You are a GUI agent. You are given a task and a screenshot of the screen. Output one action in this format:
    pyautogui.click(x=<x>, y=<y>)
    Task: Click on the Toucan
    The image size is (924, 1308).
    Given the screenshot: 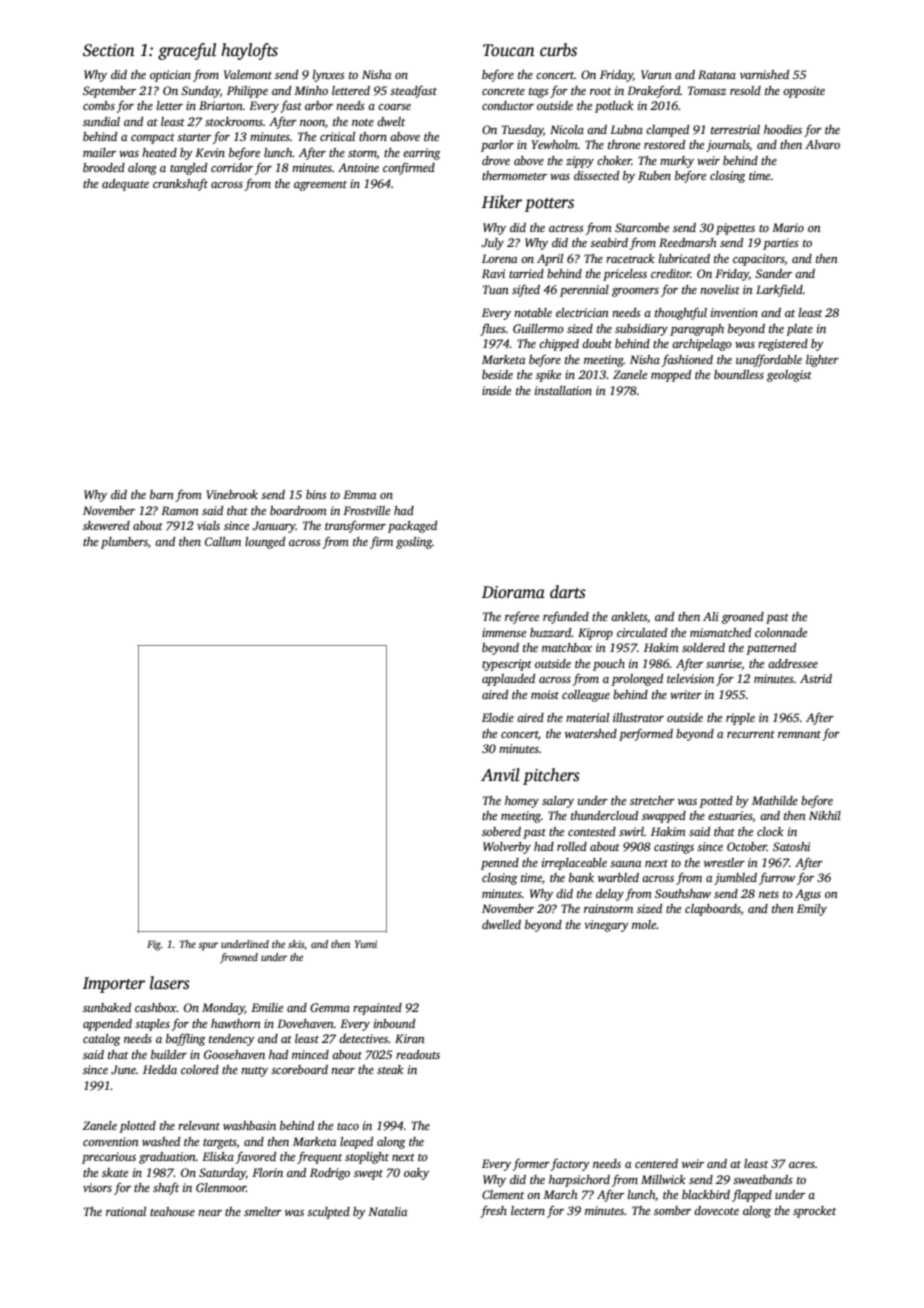 What is the action you would take?
    pyautogui.click(x=509, y=50)
